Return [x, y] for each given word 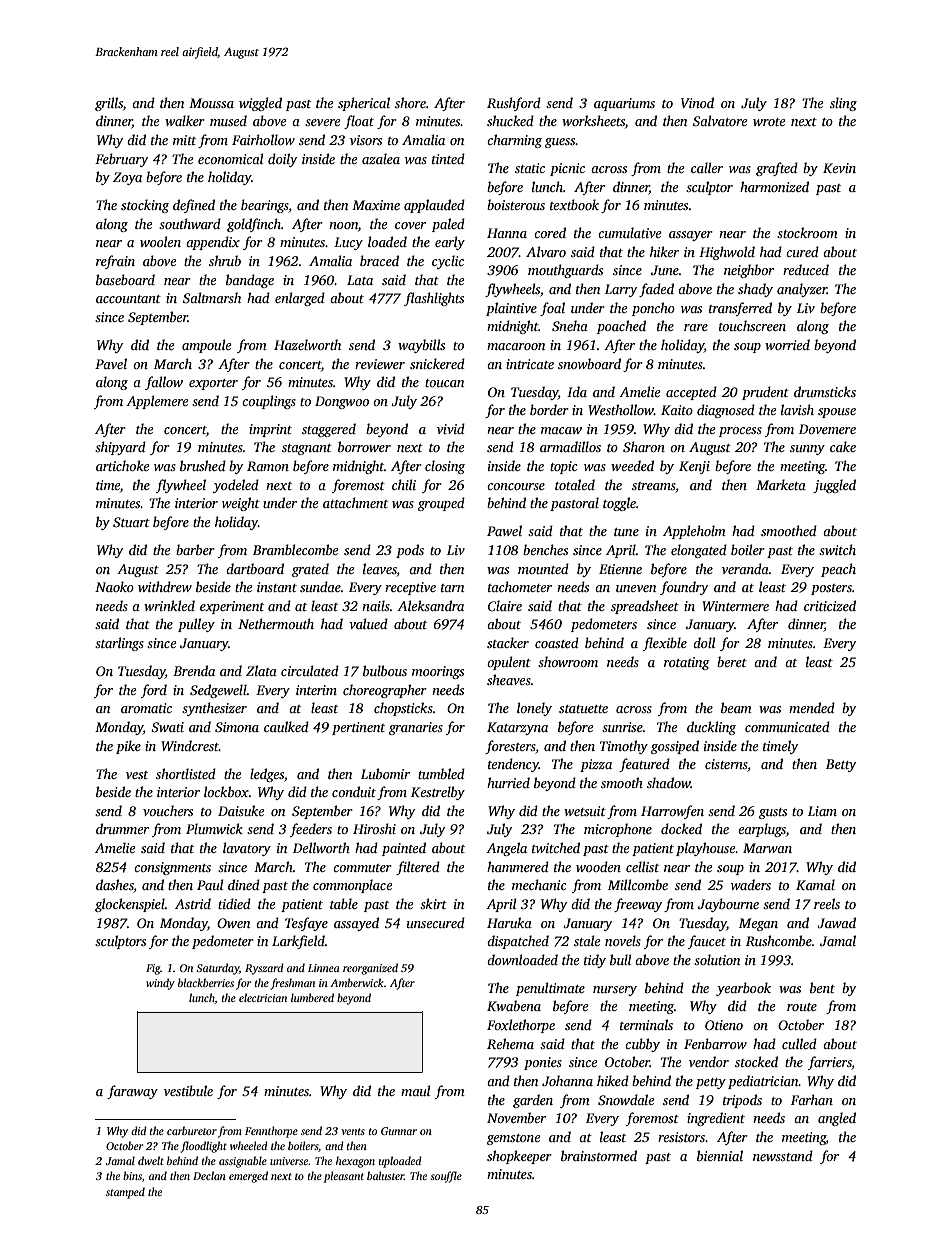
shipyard [120, 448]
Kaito [677, 410]
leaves [380, 568]
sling [843, 104]
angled [837, 1119]
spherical [364, 104]
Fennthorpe [271, 1132]
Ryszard [264, 969]
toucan [444, 383]
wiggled [260, 104]
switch [837, 549]
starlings [119, 644]
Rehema [510, 1043]
